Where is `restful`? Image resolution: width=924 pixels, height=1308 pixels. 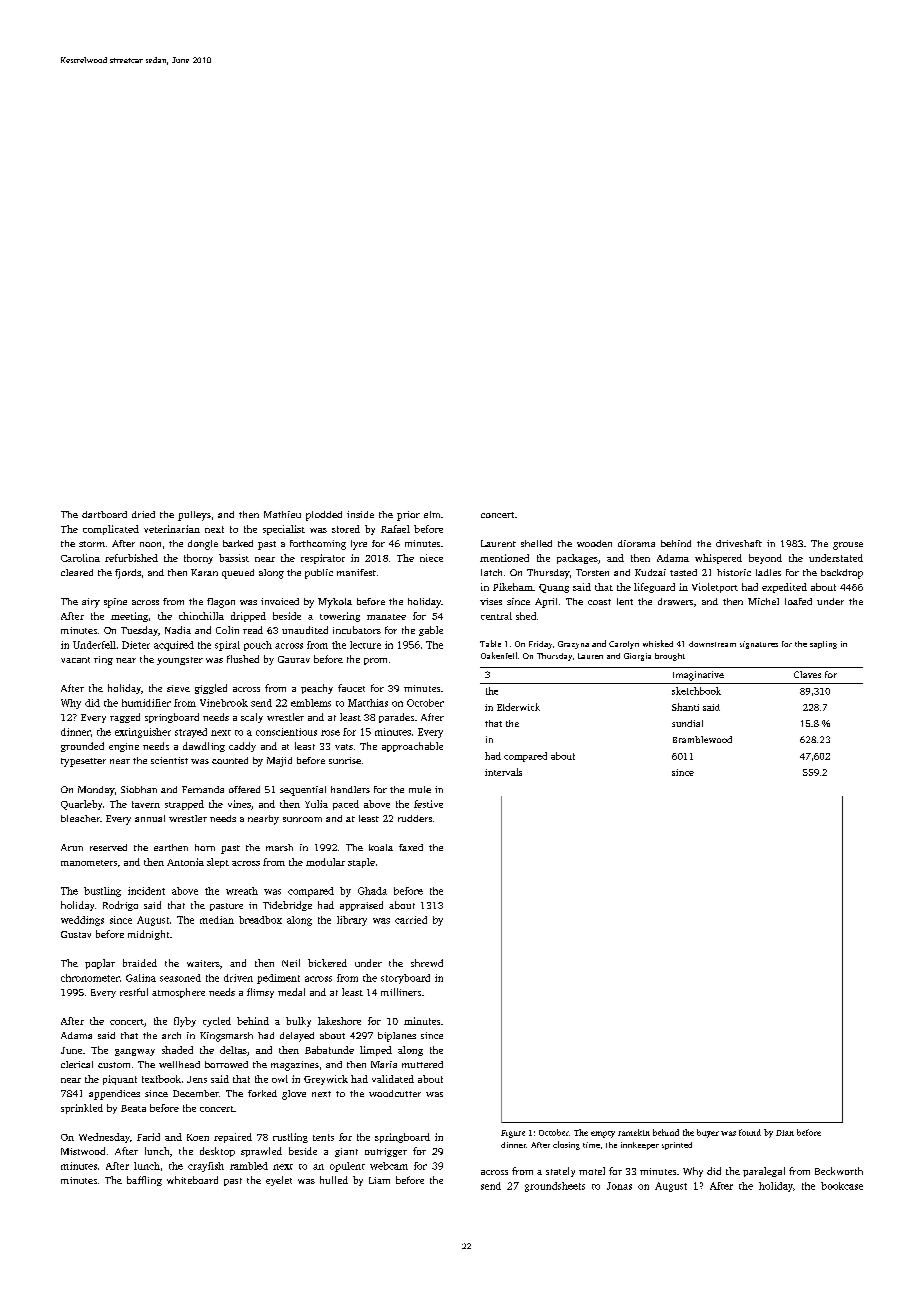
restful is located at coordinates (134, 992).
